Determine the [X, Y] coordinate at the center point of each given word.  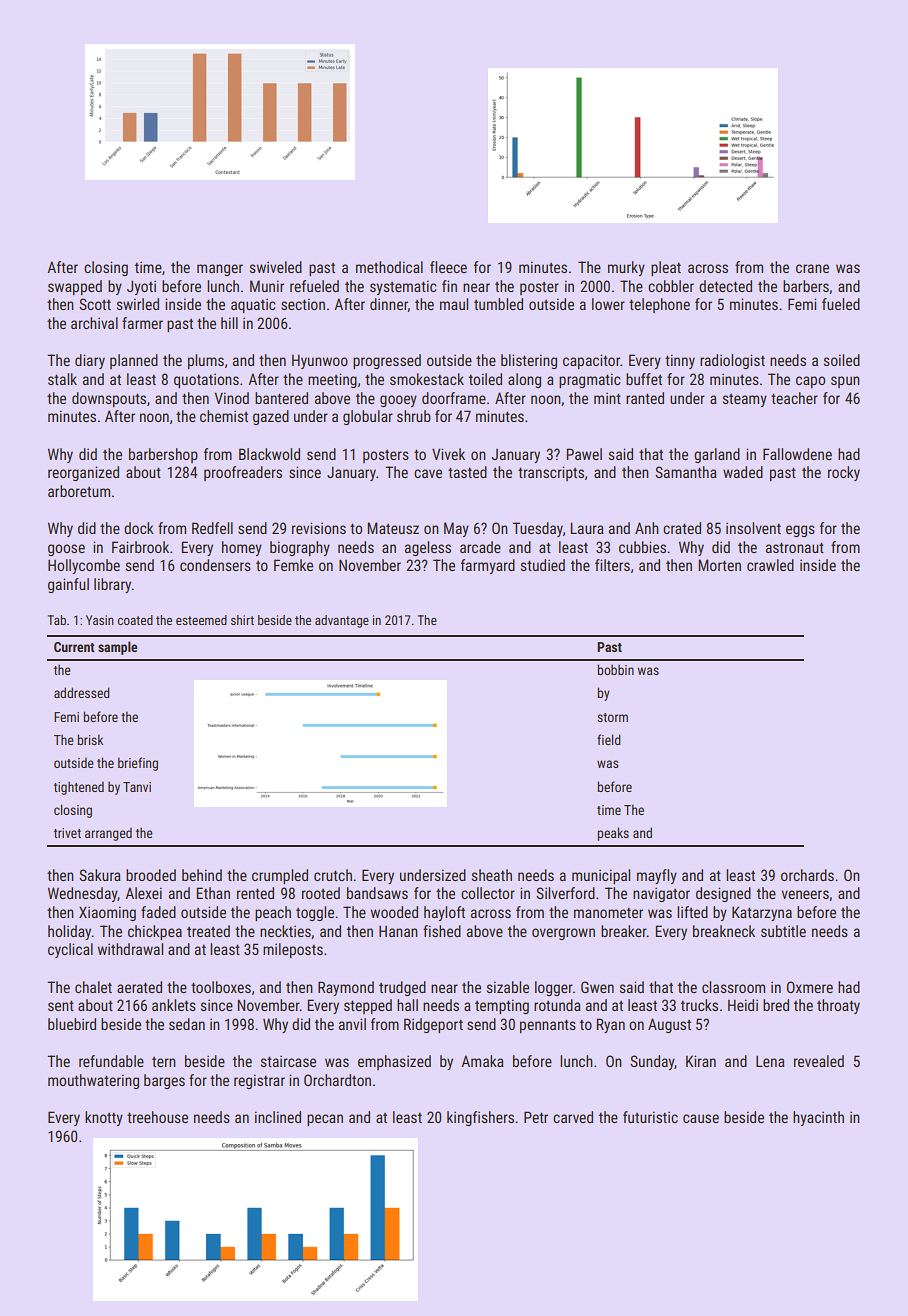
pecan [325, 1120]
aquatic [253, 305]
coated [135, 620]
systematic [403, 287]
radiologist [732, 361]
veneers [805, 894]
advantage [342, 621]
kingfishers [480, 1118]
